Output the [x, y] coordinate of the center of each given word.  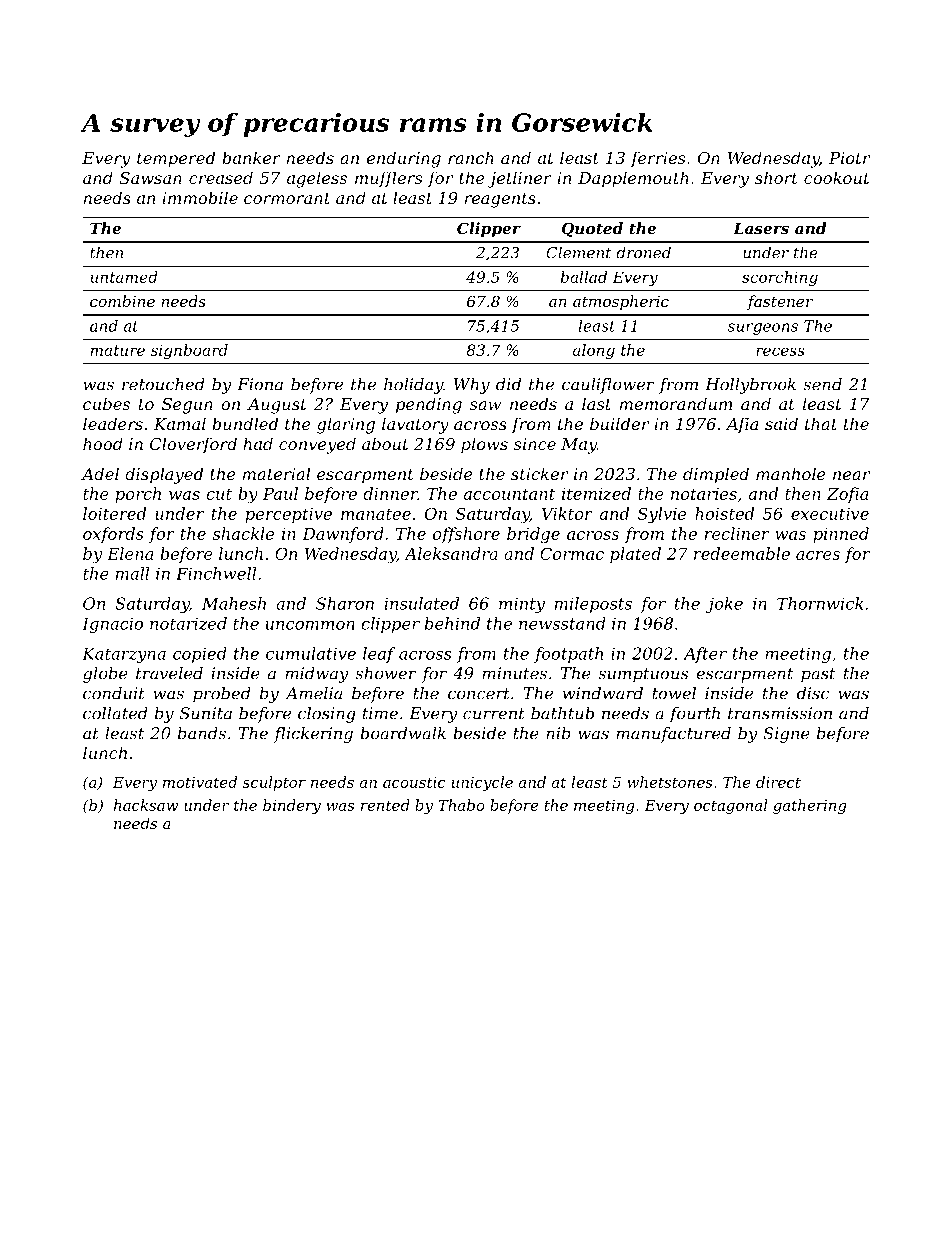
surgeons [763, 329]
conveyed [317, 445]
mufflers [388, 179]
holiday [413, 386]
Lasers [761, 228]
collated [115, 713]
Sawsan [151, 178]
